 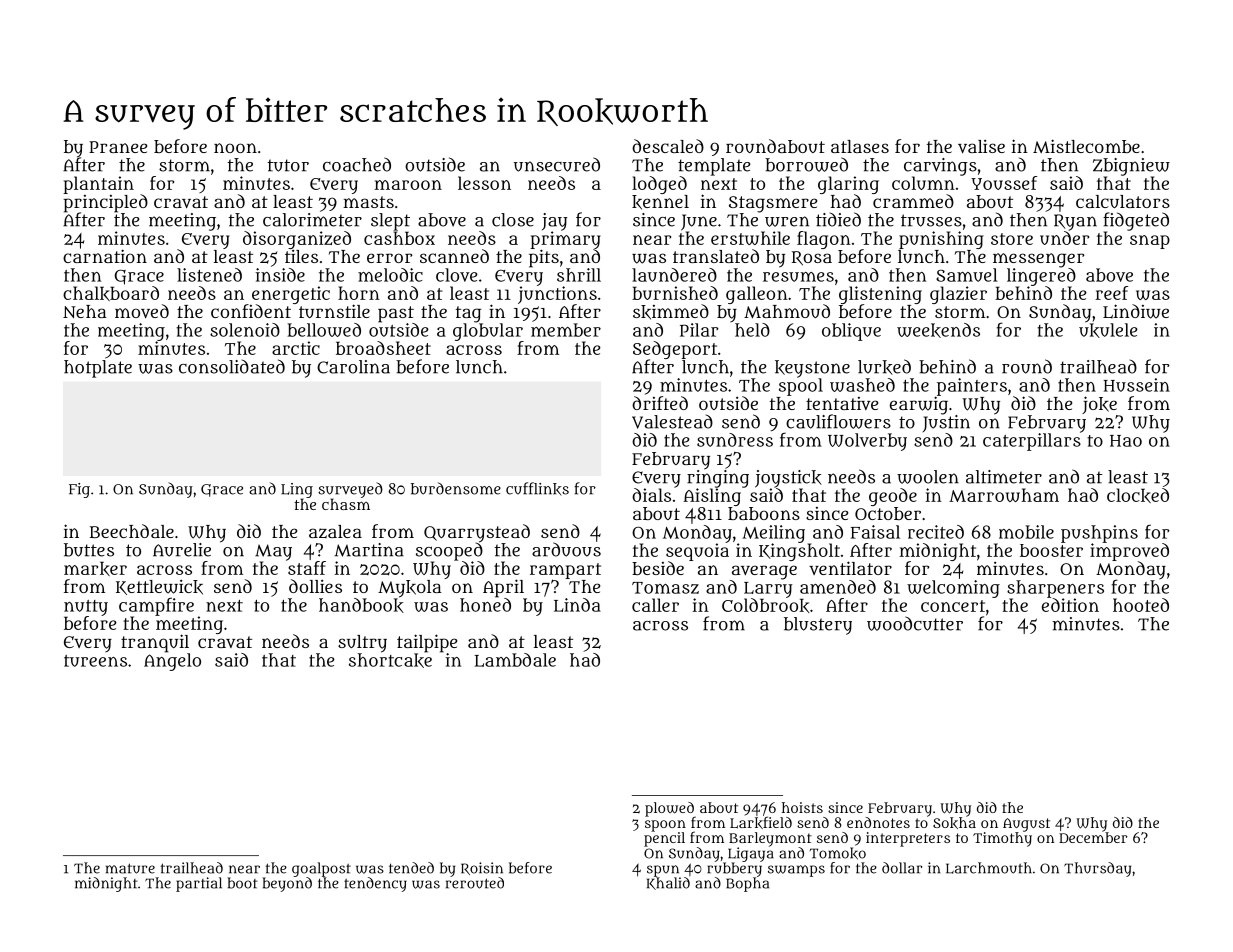 I want to click on Bopha, so click(x=747, y=884).
